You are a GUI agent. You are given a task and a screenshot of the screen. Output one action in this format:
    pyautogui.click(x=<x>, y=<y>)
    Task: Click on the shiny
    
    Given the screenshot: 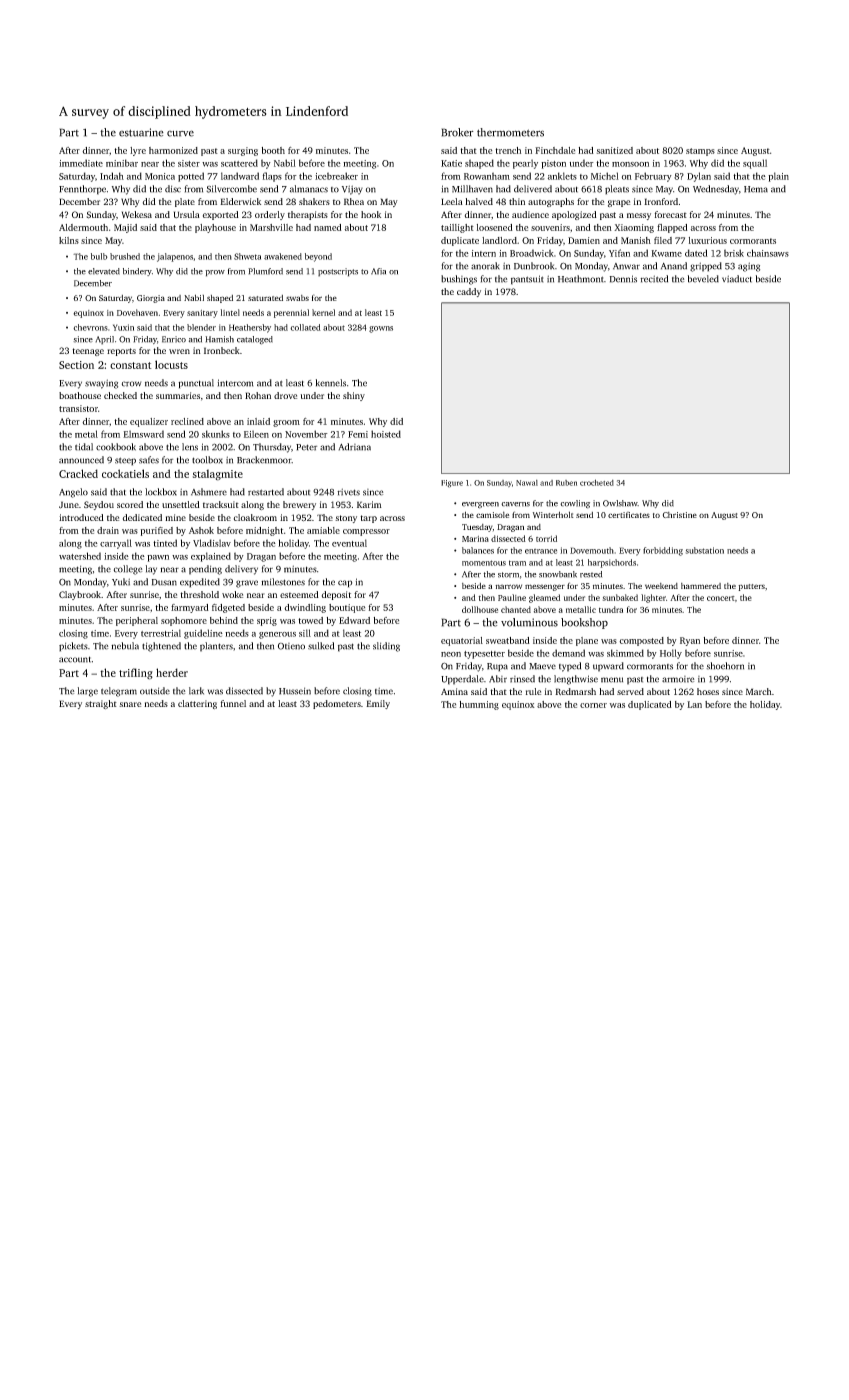 What is the action you would take?
    pyautogui.click(x=354, y=396)
